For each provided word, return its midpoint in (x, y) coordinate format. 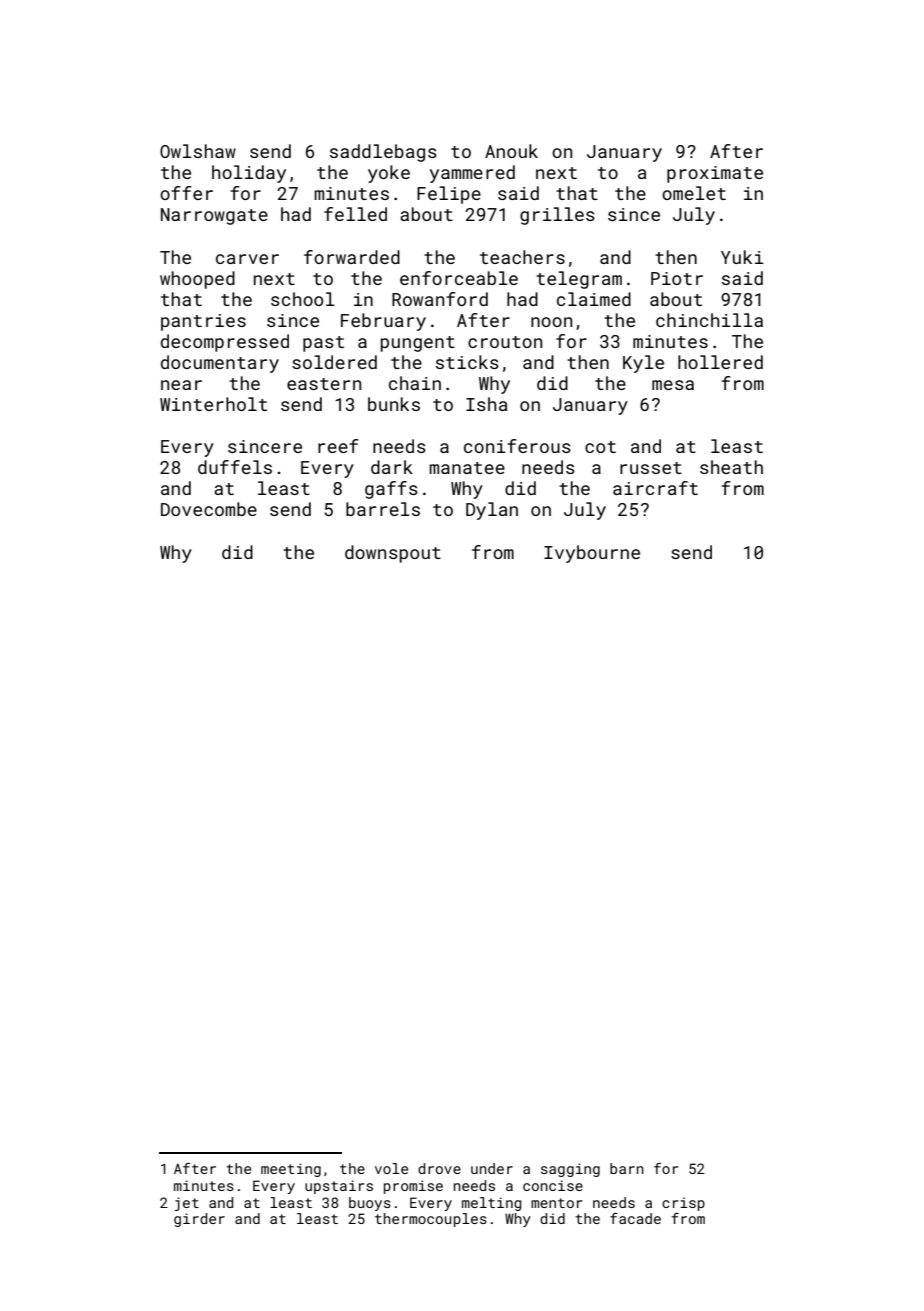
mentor (556, 1203)
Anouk (511, 151)
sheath (731, 467)
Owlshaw (198, 151)
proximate (715, 174)
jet (187, 1204)
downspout (393, 554)
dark (392, 467)
